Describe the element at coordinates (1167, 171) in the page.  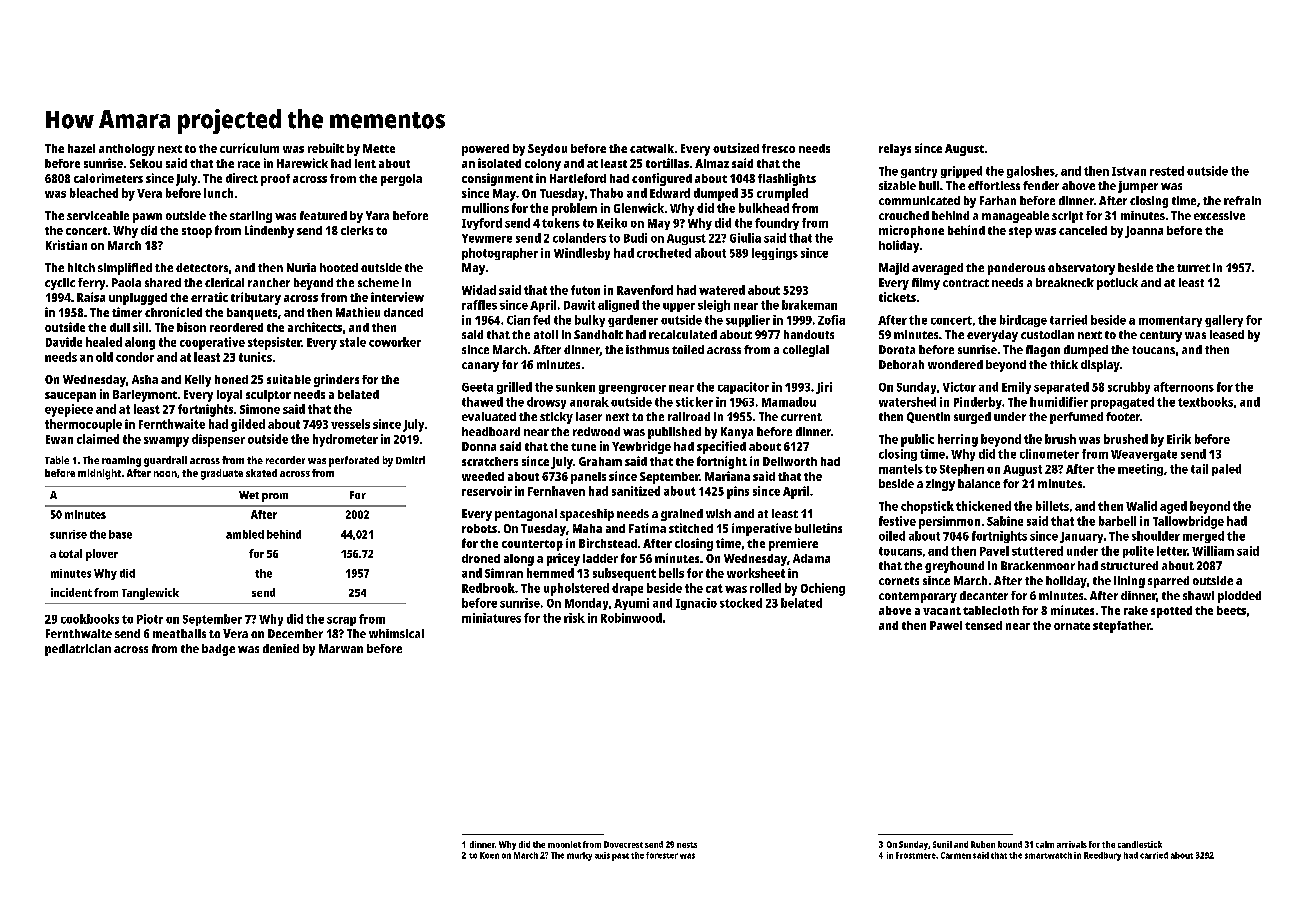
I see `rested` at that location.
